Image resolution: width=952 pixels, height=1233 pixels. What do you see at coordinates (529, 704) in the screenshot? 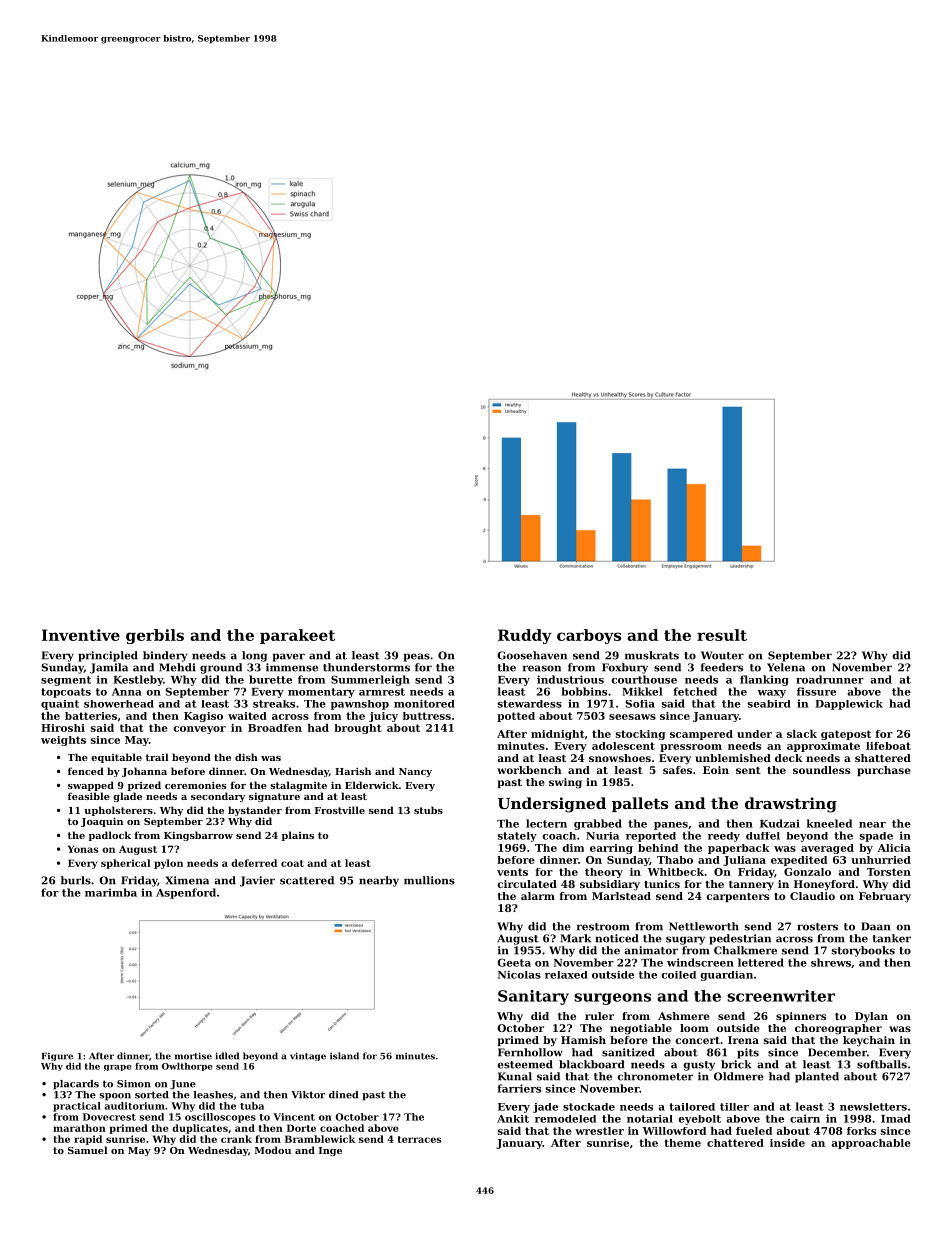
I see `stewardess` at bounding box center [529, 704].
